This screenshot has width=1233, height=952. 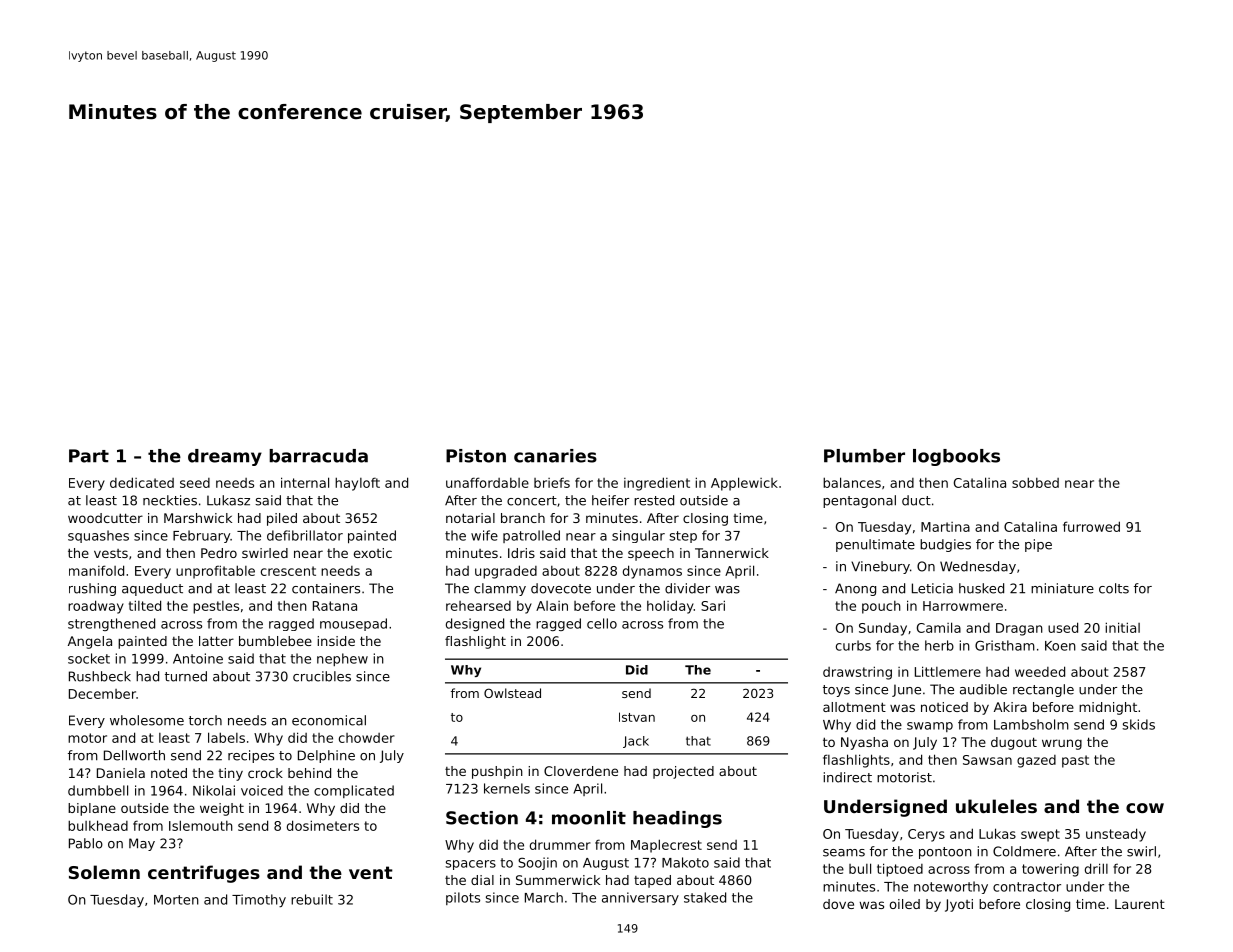 I want to click on neckties, so click(x=170, y=500).
